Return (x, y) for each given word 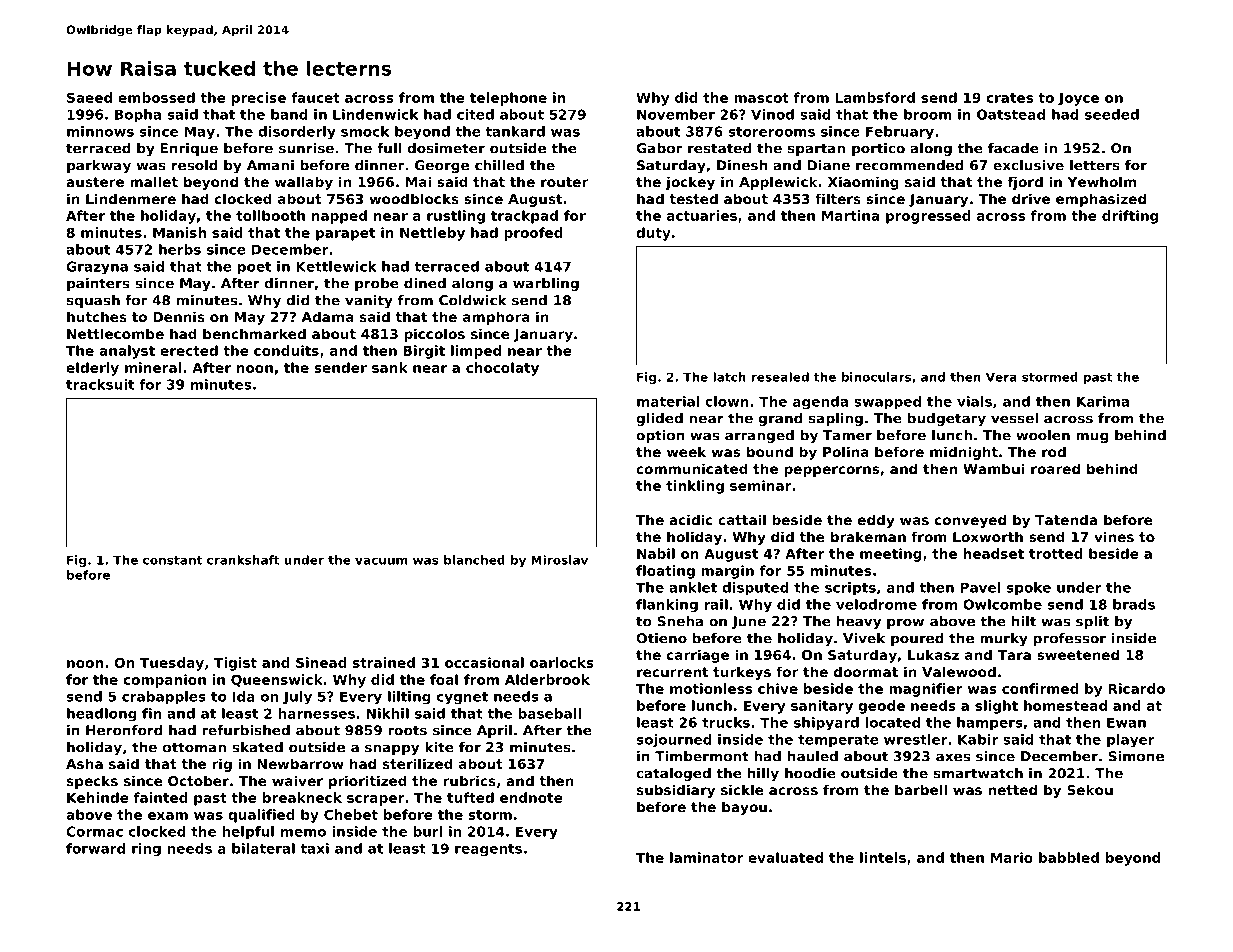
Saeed (89, 97)
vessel (1014, 418)
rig (222, 765)
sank (390, 367)
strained (384, 662)
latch (729, 377)
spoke (1029, 589)
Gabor (659, 148)
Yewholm (1101, 181)
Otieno (661, 638)
